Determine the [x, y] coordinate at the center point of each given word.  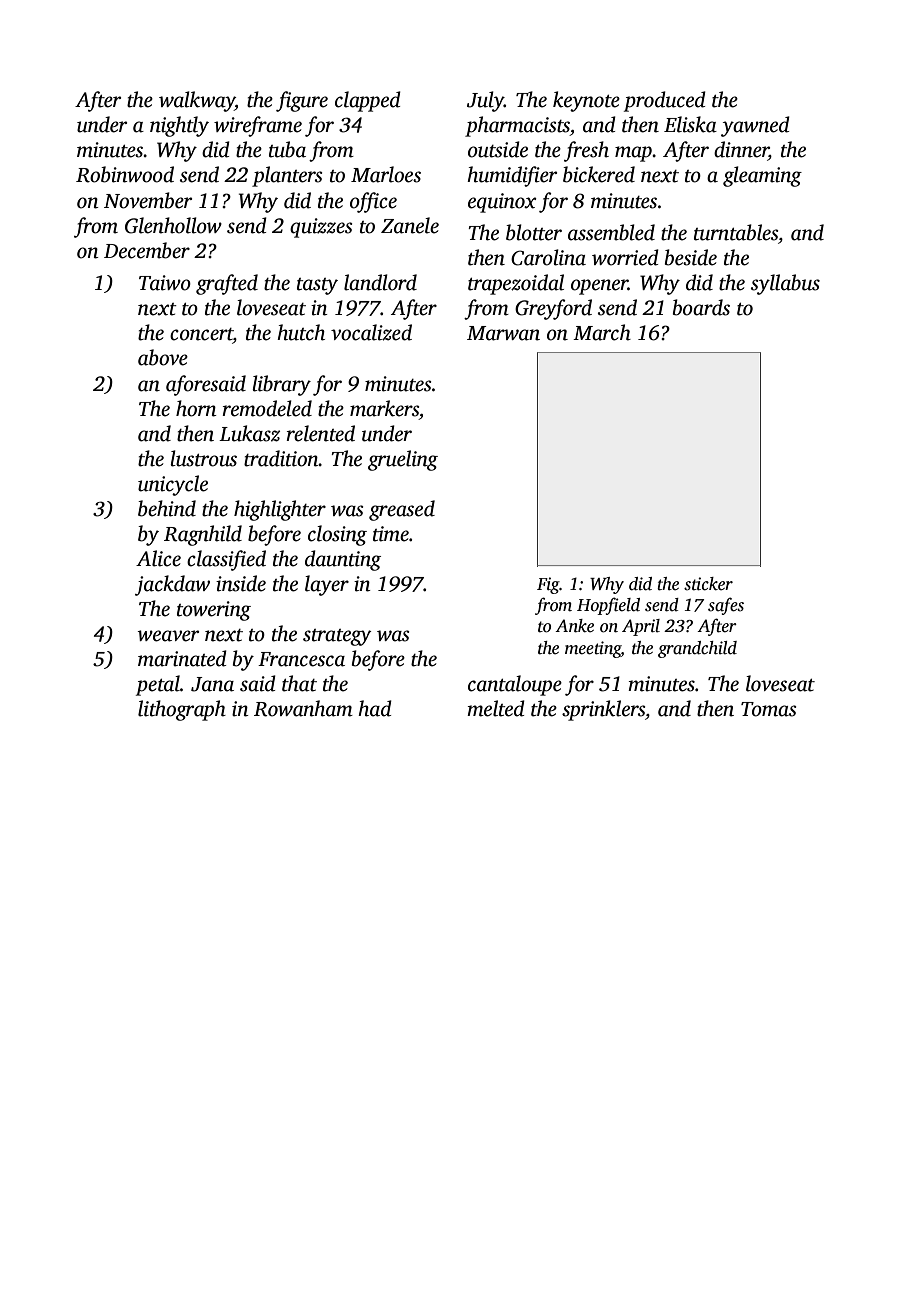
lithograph [182, 710]
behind [167, 508]
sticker [708, 584]
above [163, 357]
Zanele [410, 225]
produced [665, 101]
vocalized [371, 332]
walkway [197, 101]
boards [701, 307]
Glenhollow [173, 225]
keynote [586, 101]
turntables [736, 232]
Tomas [768, 709]
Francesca [301, 659]
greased [402, 510]
